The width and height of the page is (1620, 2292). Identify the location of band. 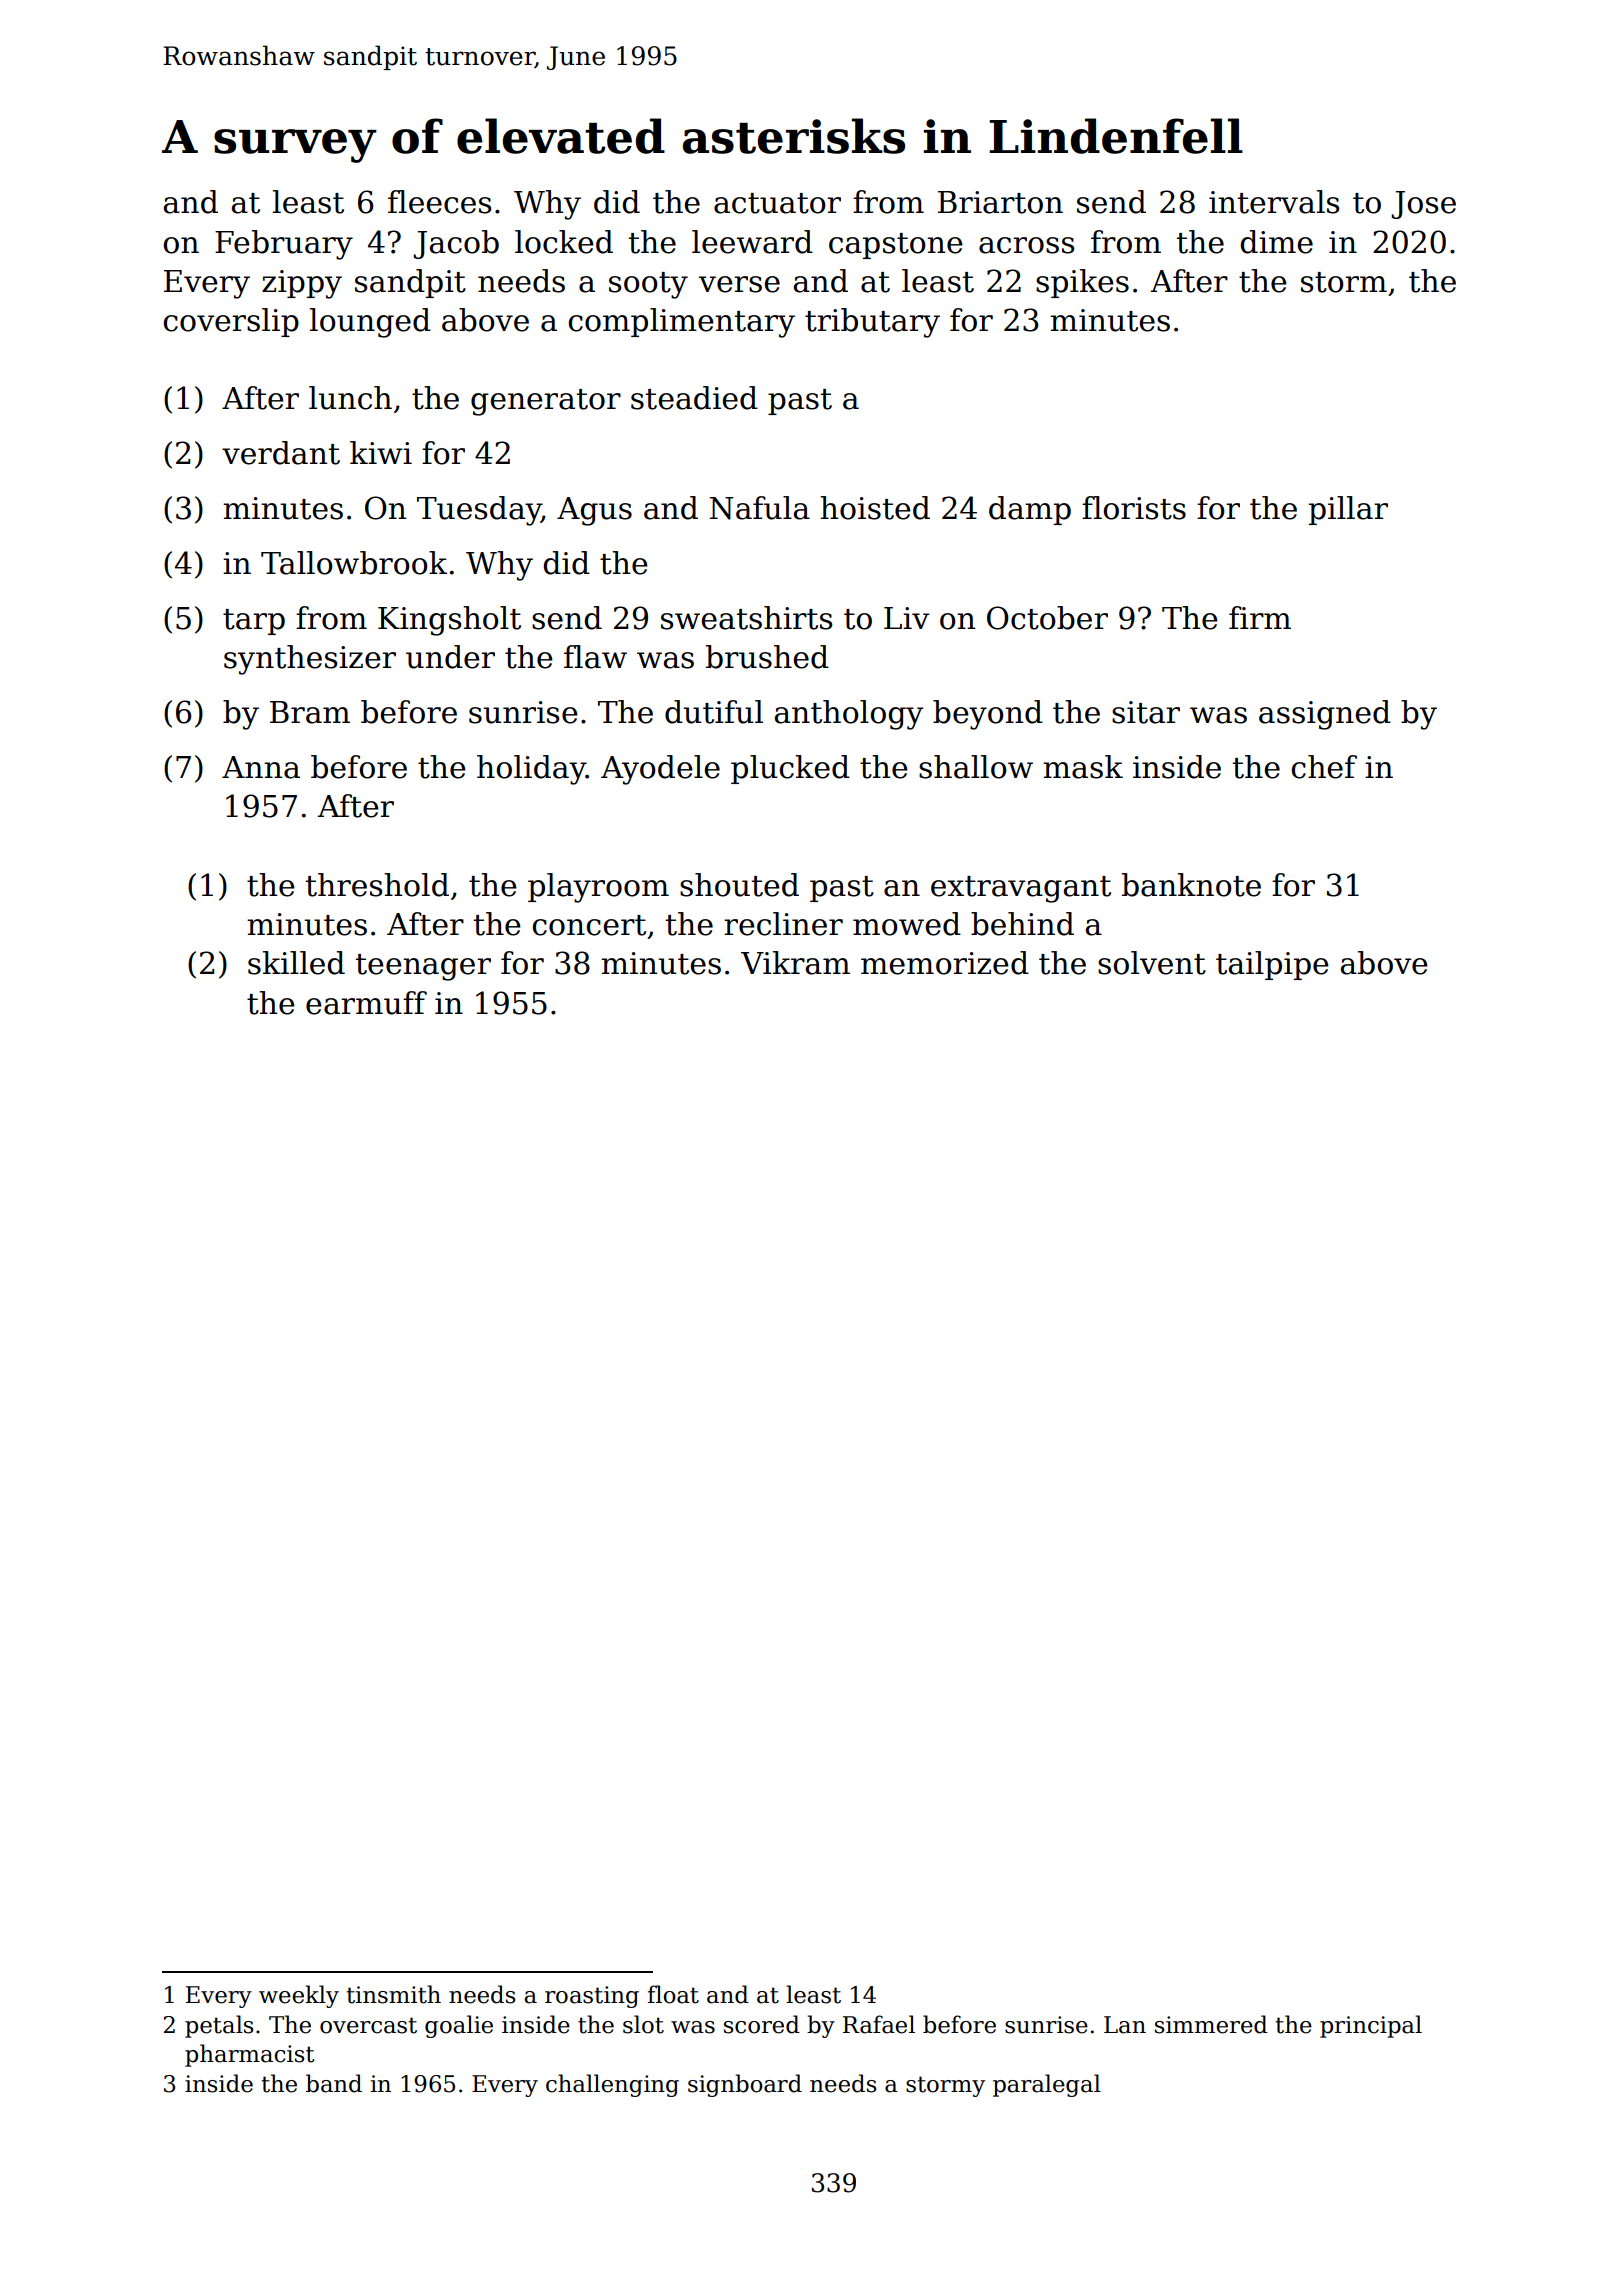
(334, 2083).
